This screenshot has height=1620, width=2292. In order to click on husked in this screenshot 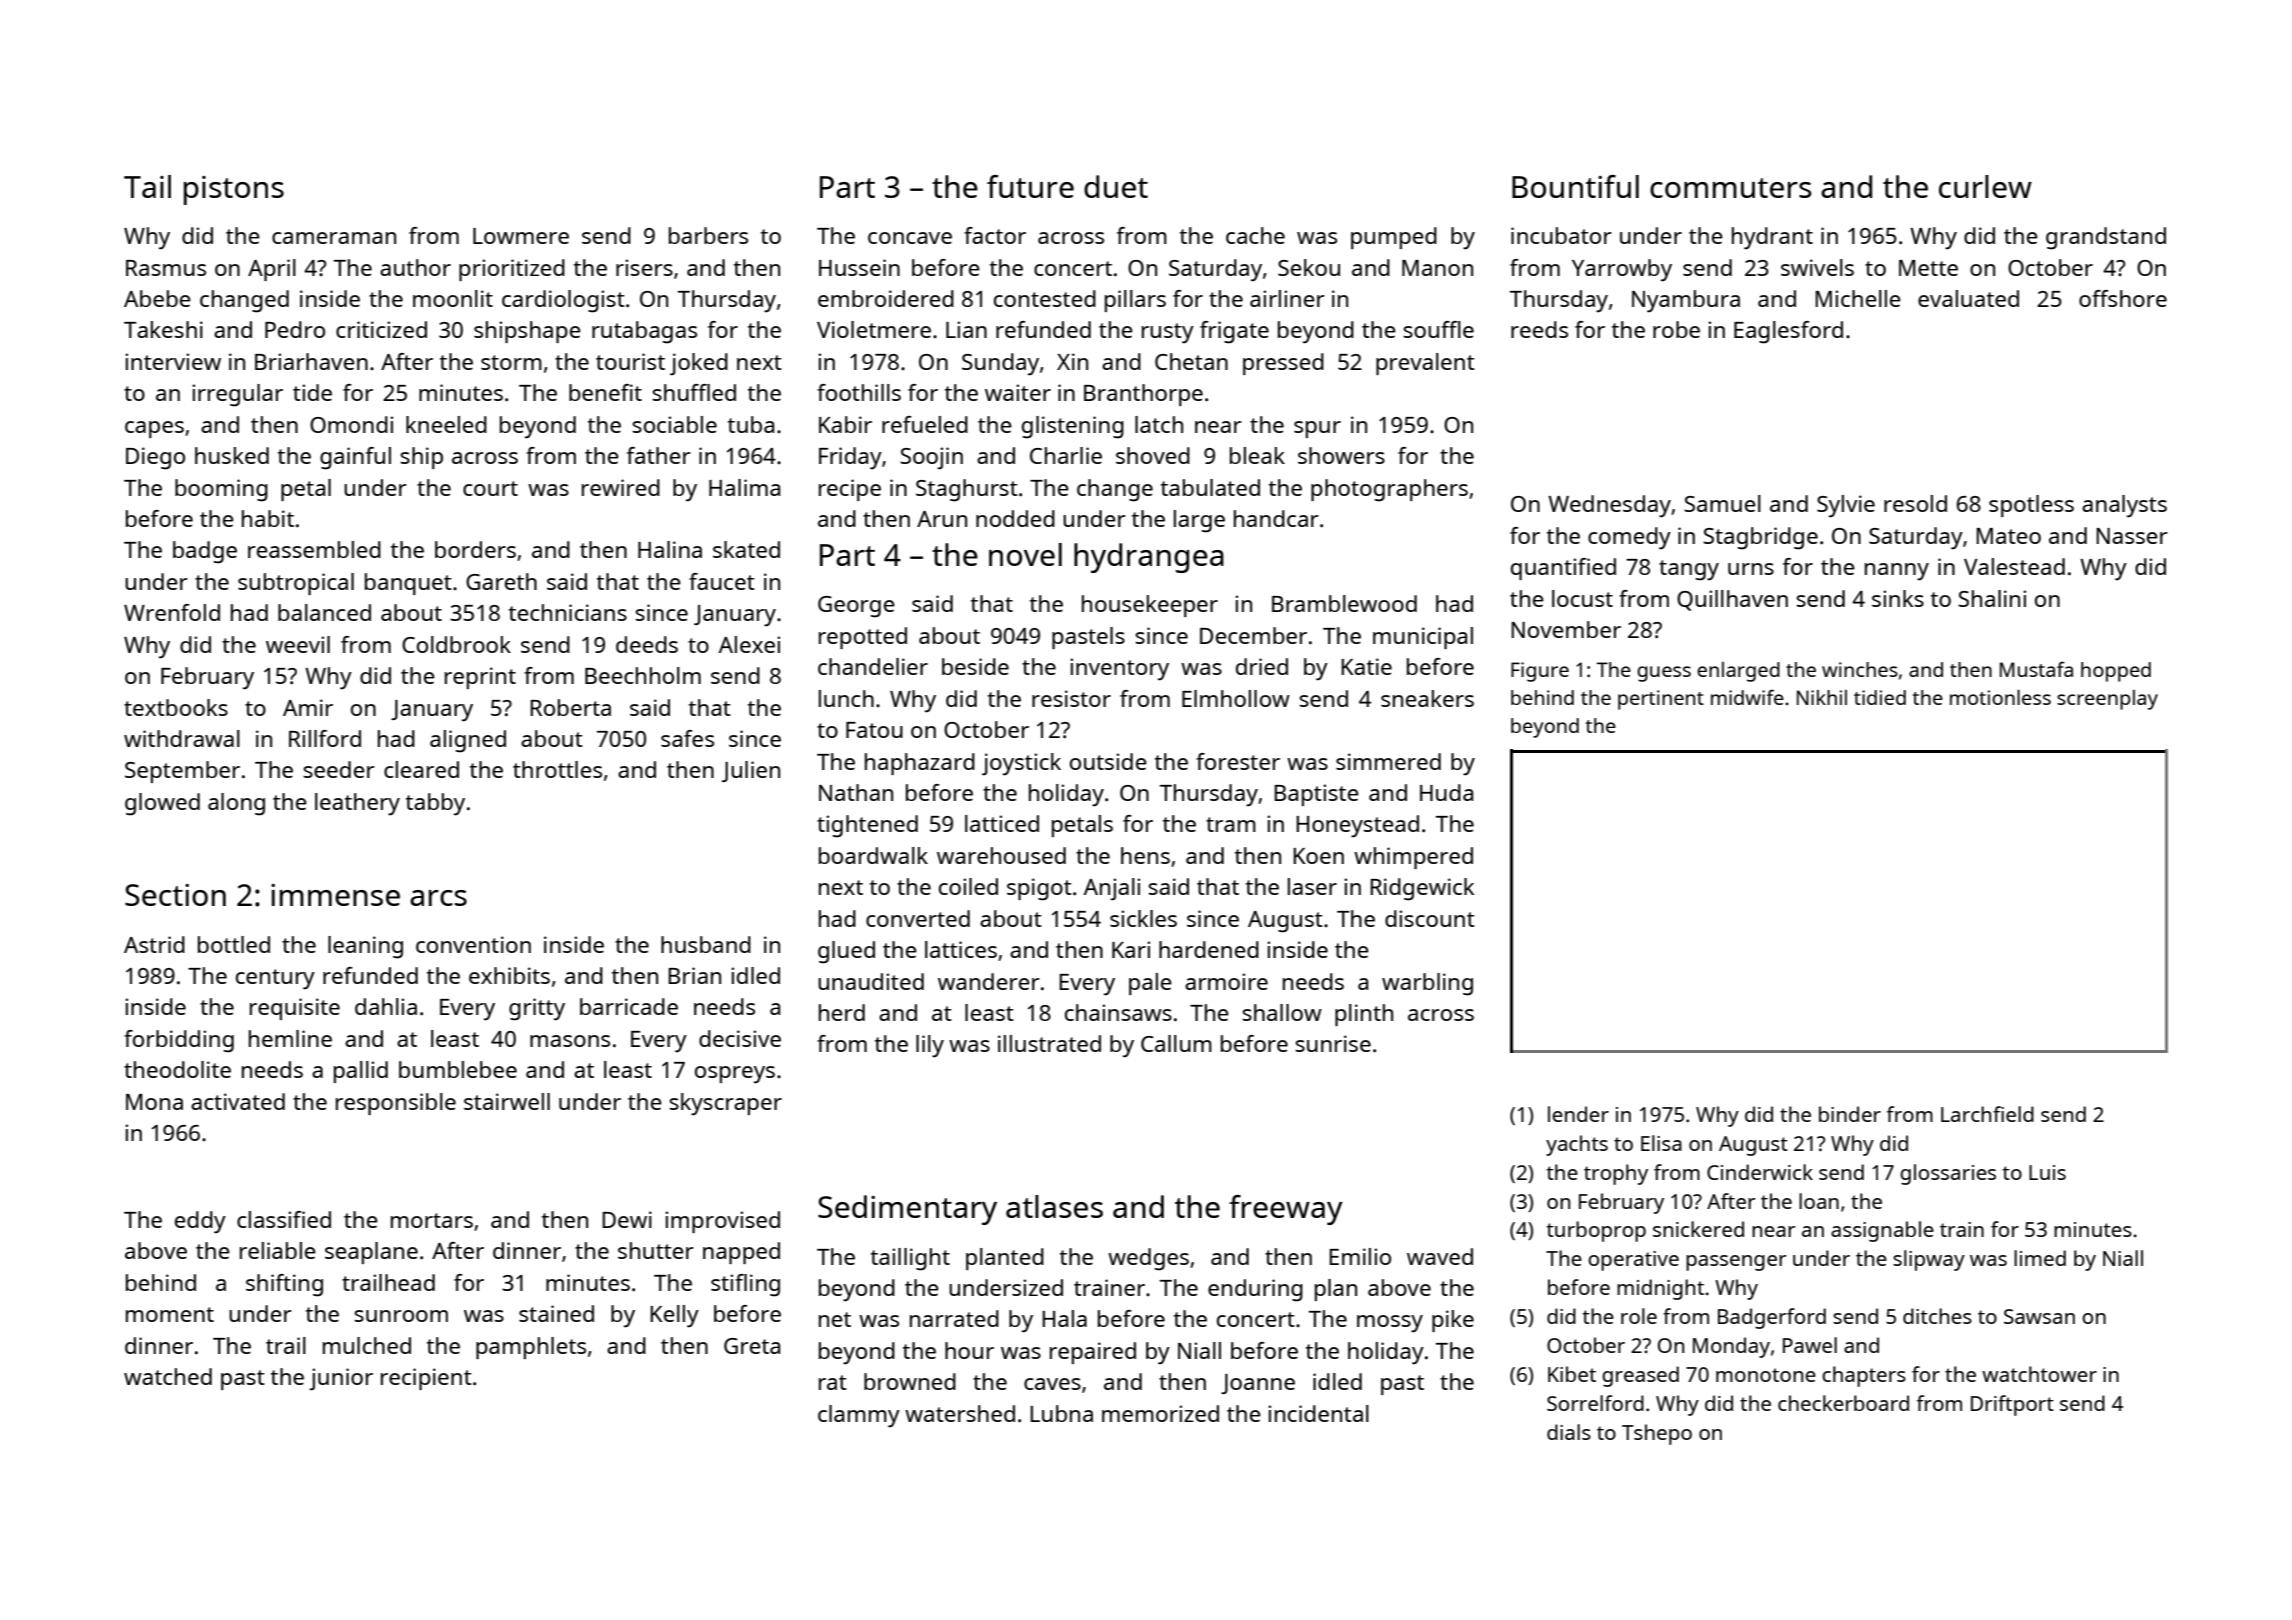, I will do `click(232, 455)`.
